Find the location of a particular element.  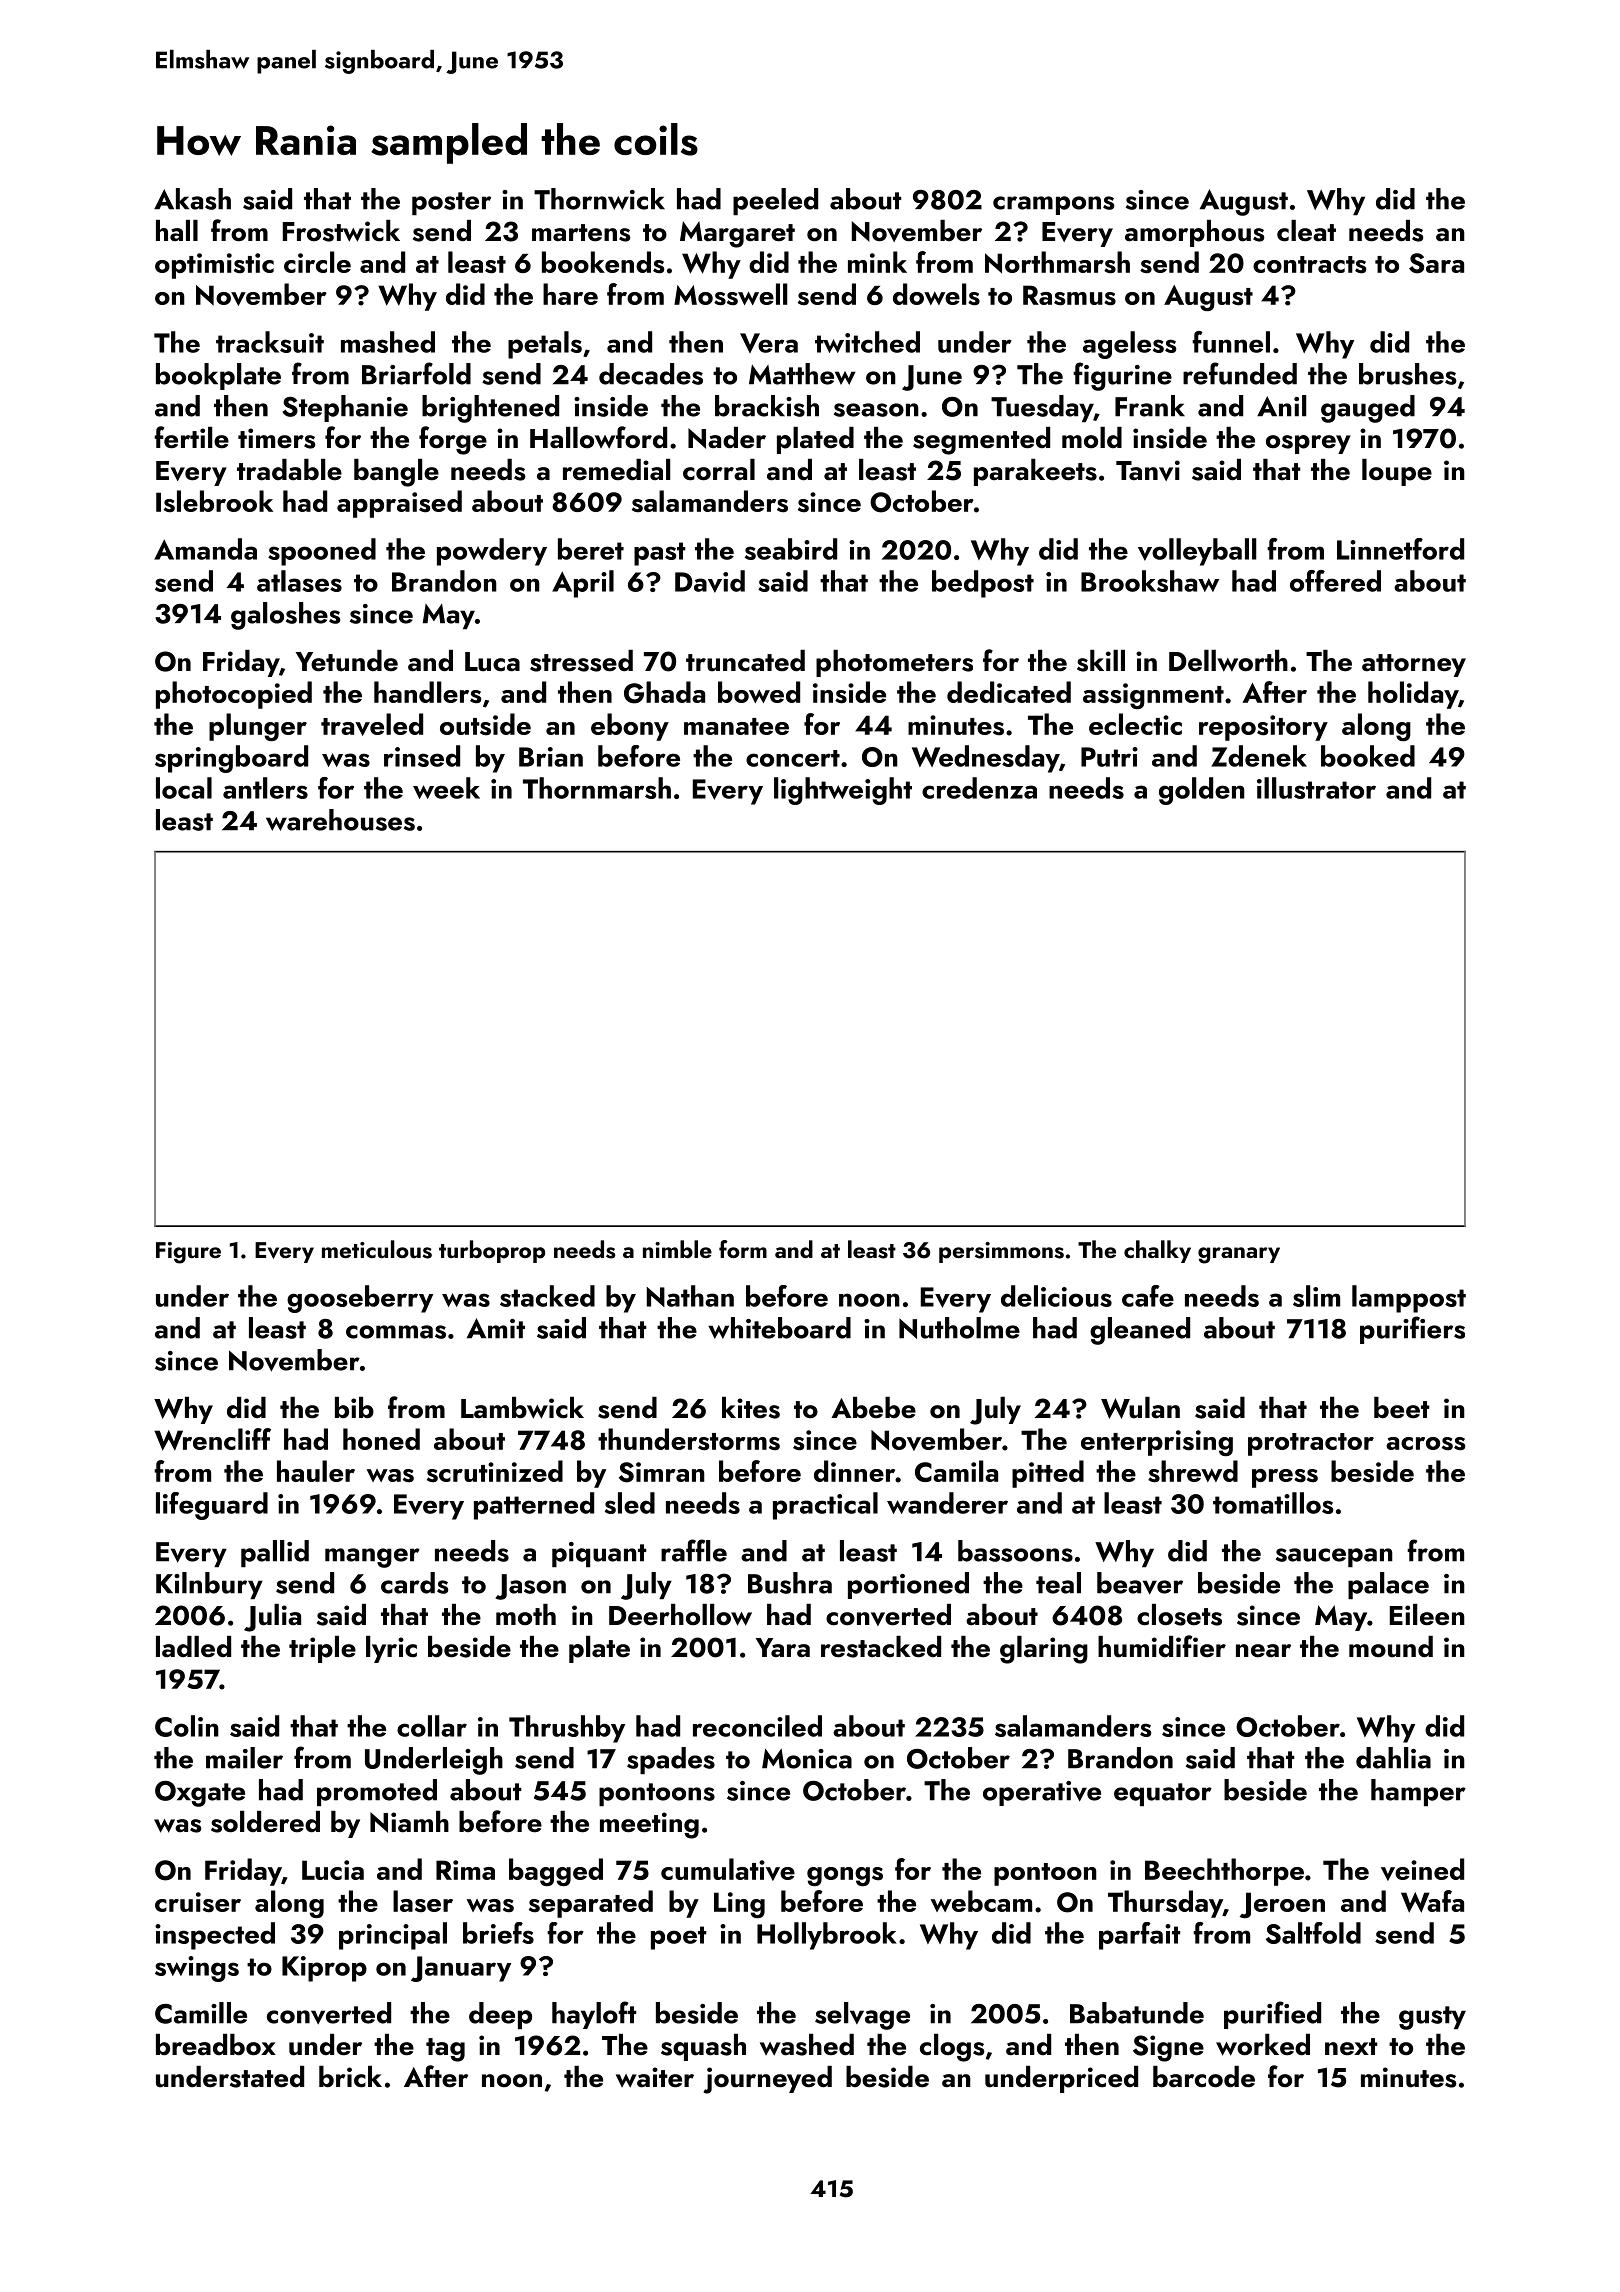

equator is located at coordinates (1163, 1794).
